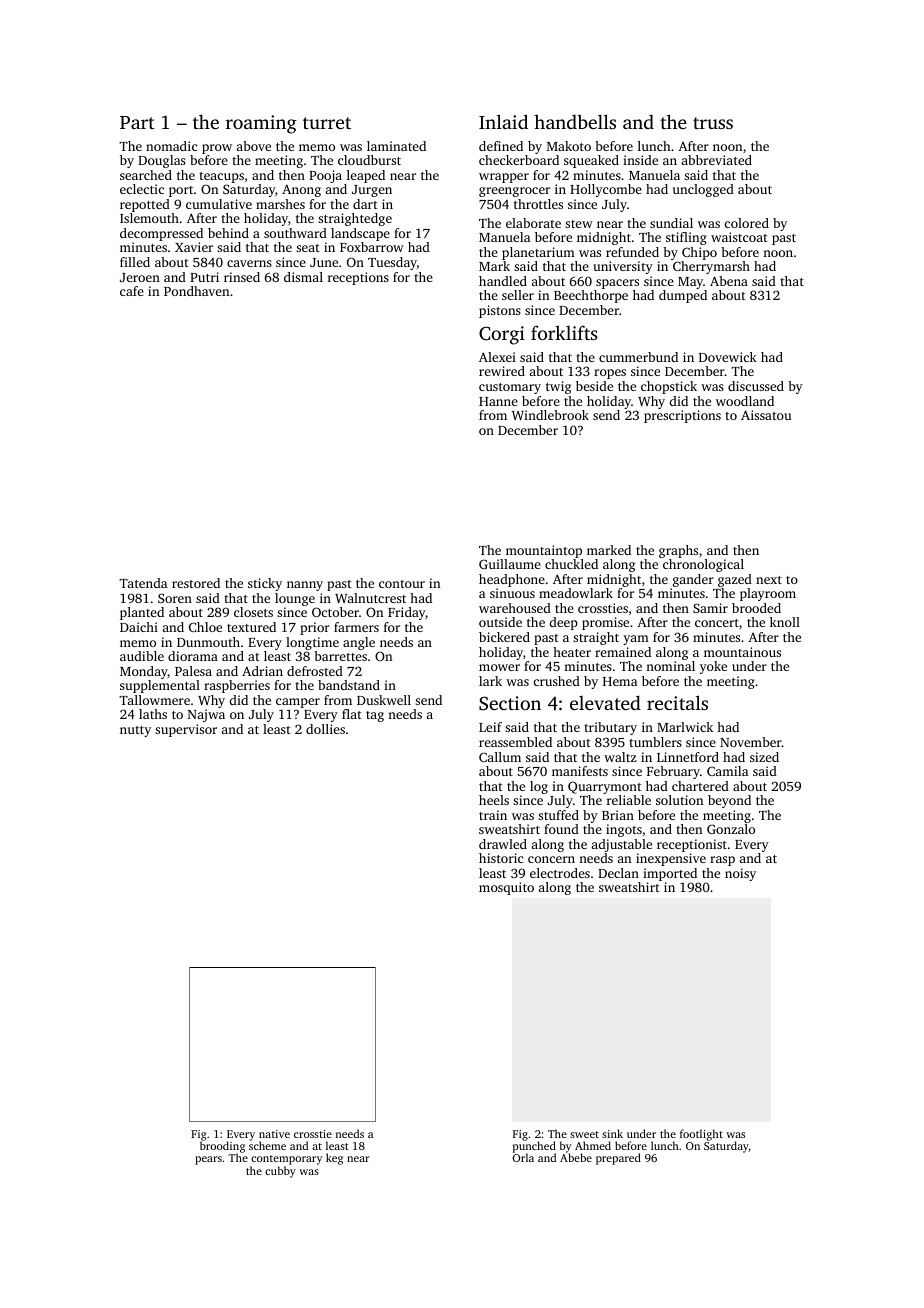 This image has height=1308, width=924. Describe the element at coordinates (575, 121) in the image. I see `handbells` at that location.
